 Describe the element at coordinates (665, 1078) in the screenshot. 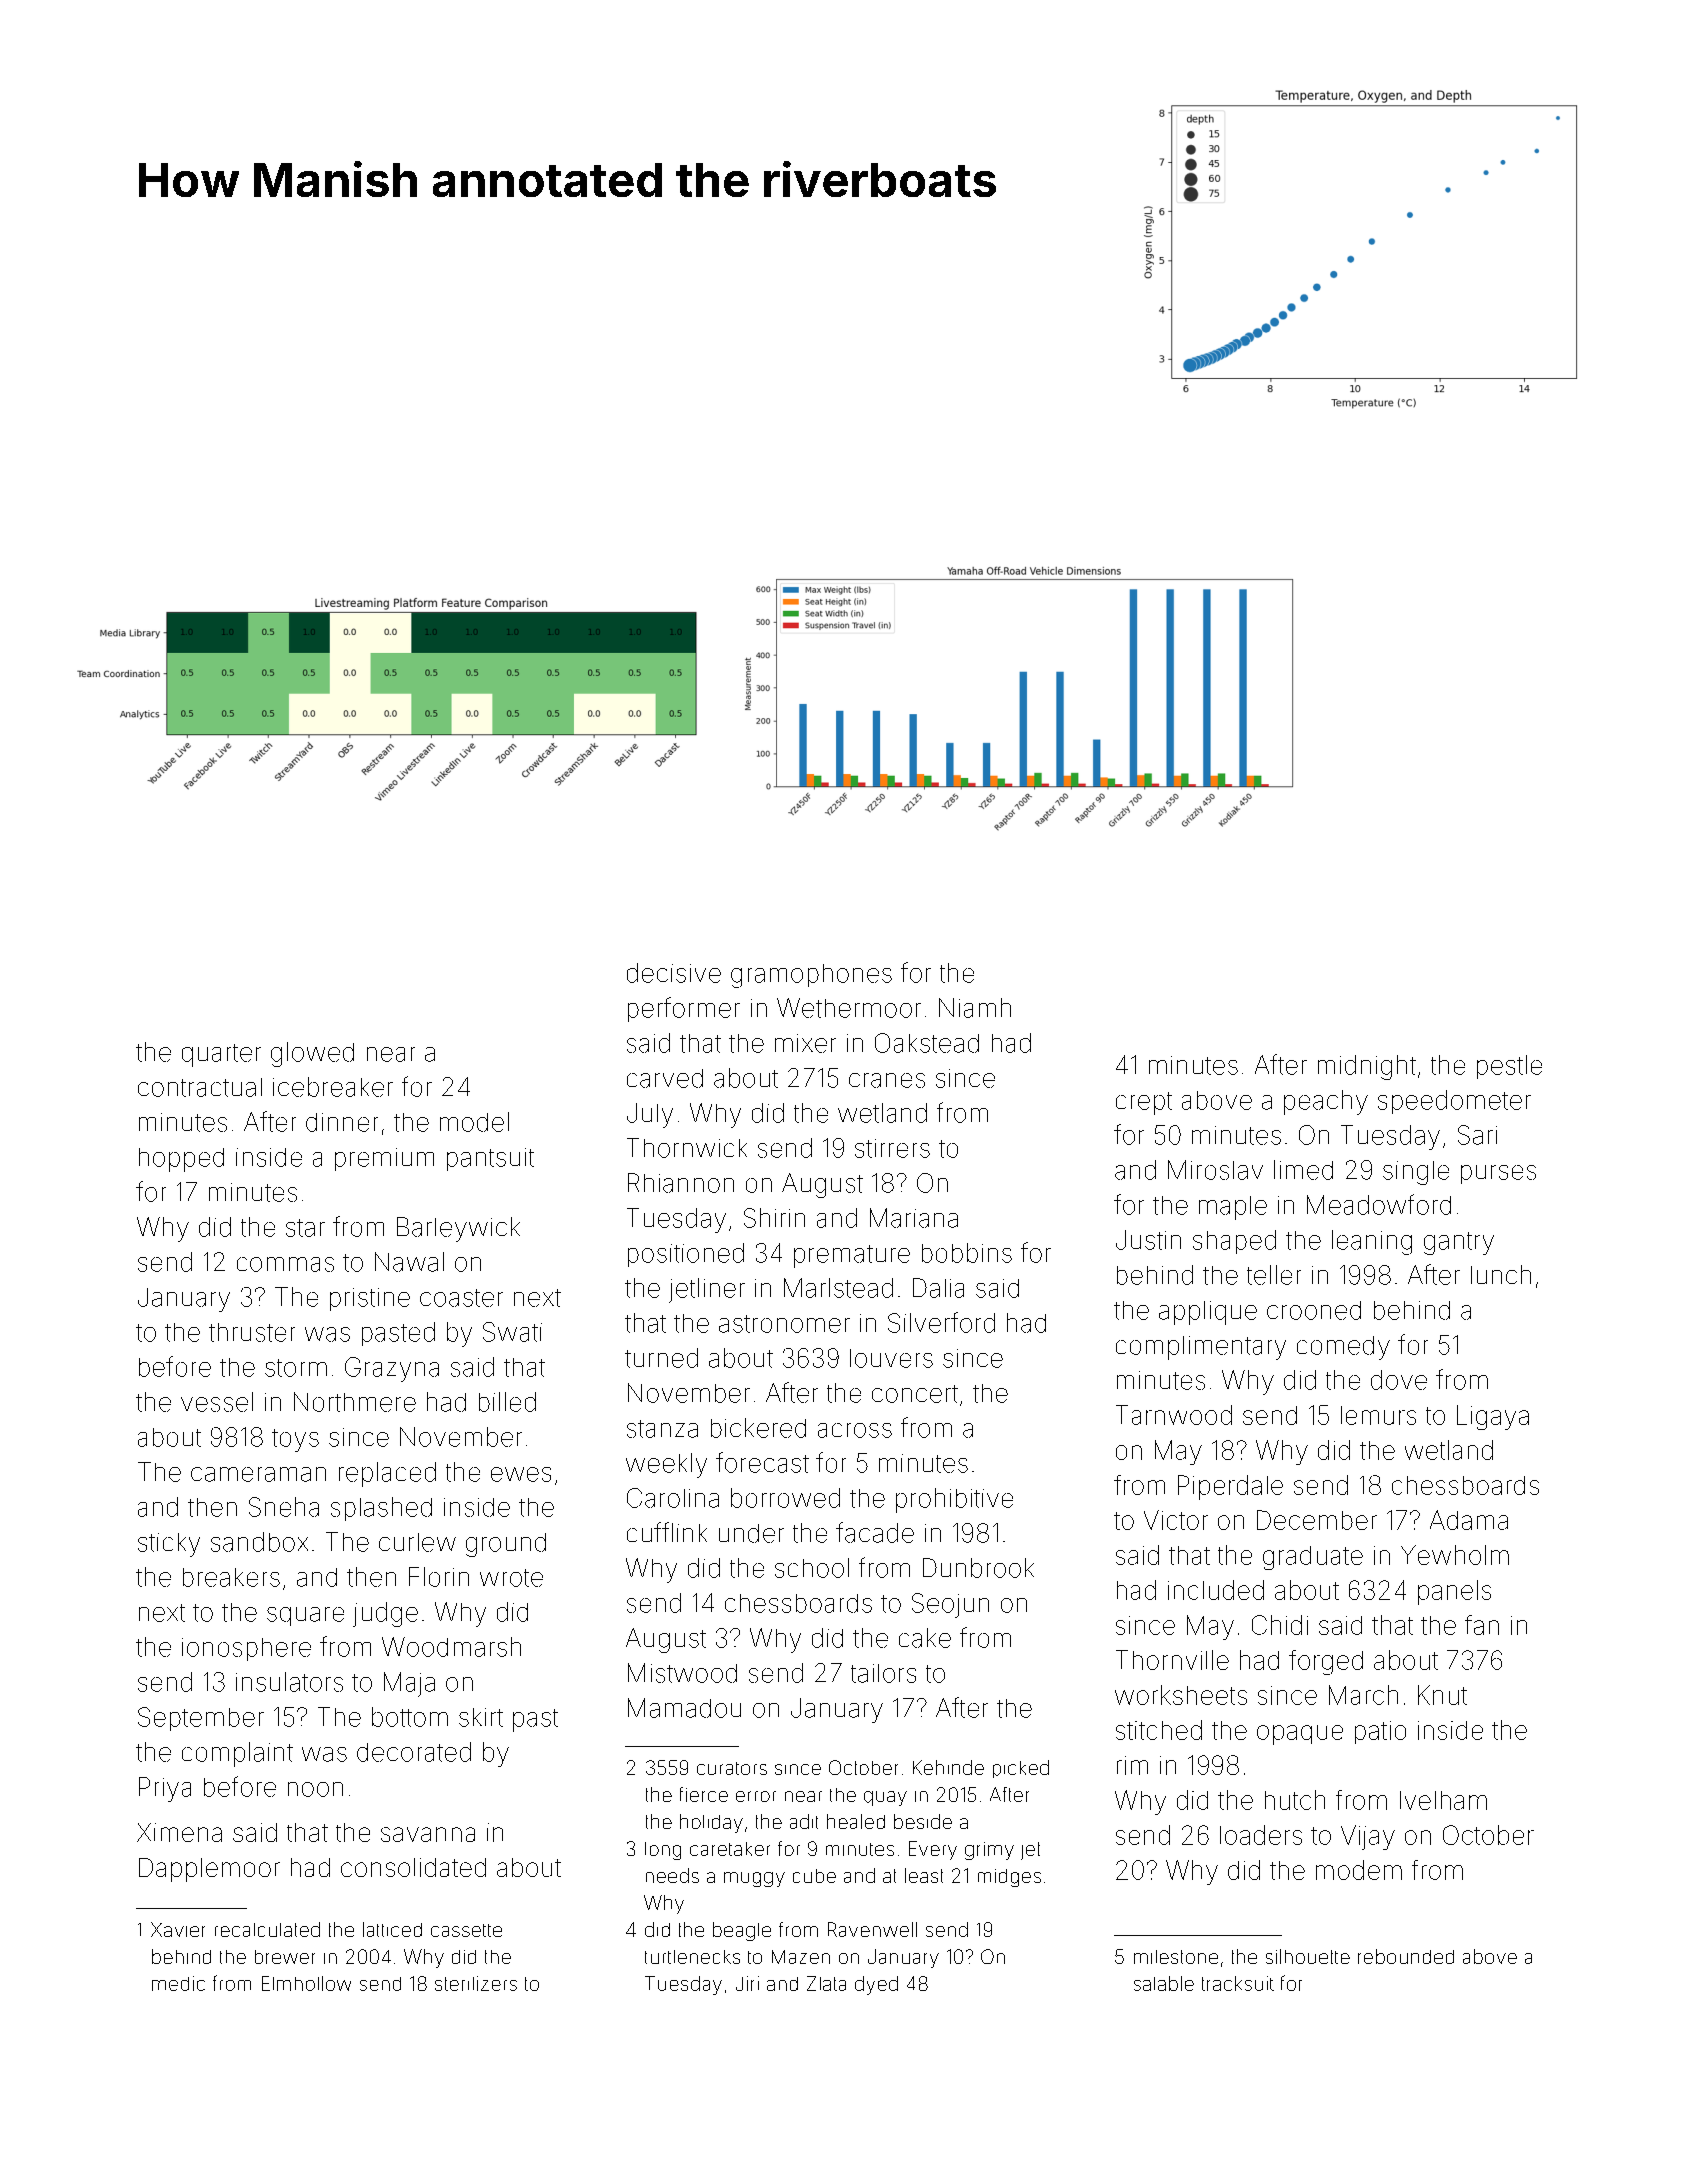

I see `carved` at that location.
